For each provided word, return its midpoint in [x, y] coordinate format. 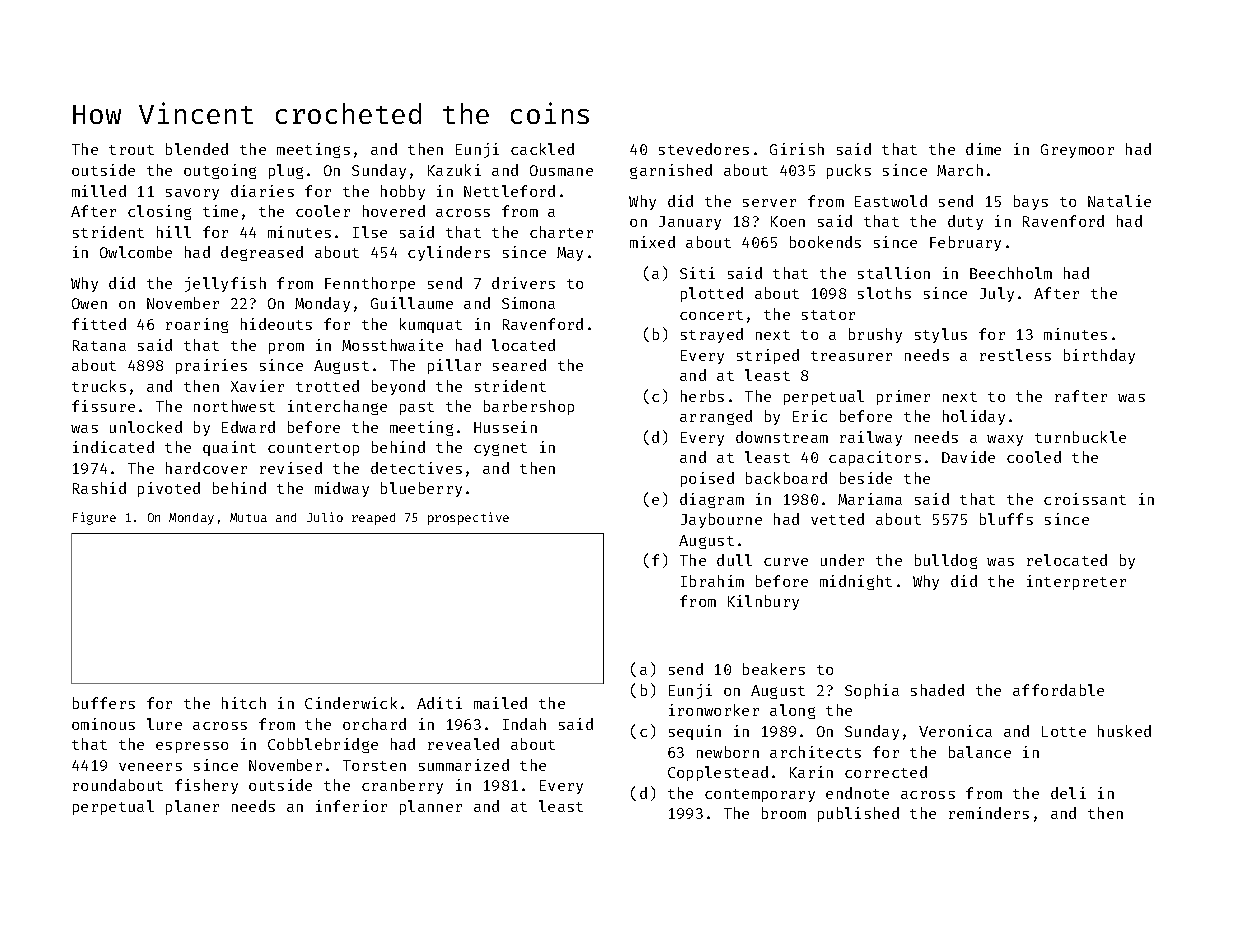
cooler [323, 211]
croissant [1085, 499]
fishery [206, 786]
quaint [229, 448]
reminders [989, 813]
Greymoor [1077, 151]
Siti [697, 273]
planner [431, 807]
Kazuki [454, 170]
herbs [702, 396]
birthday [1099, 356]
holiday [974, 417]
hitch [244, 703]
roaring [197, 325]
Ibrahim [712, 581]
